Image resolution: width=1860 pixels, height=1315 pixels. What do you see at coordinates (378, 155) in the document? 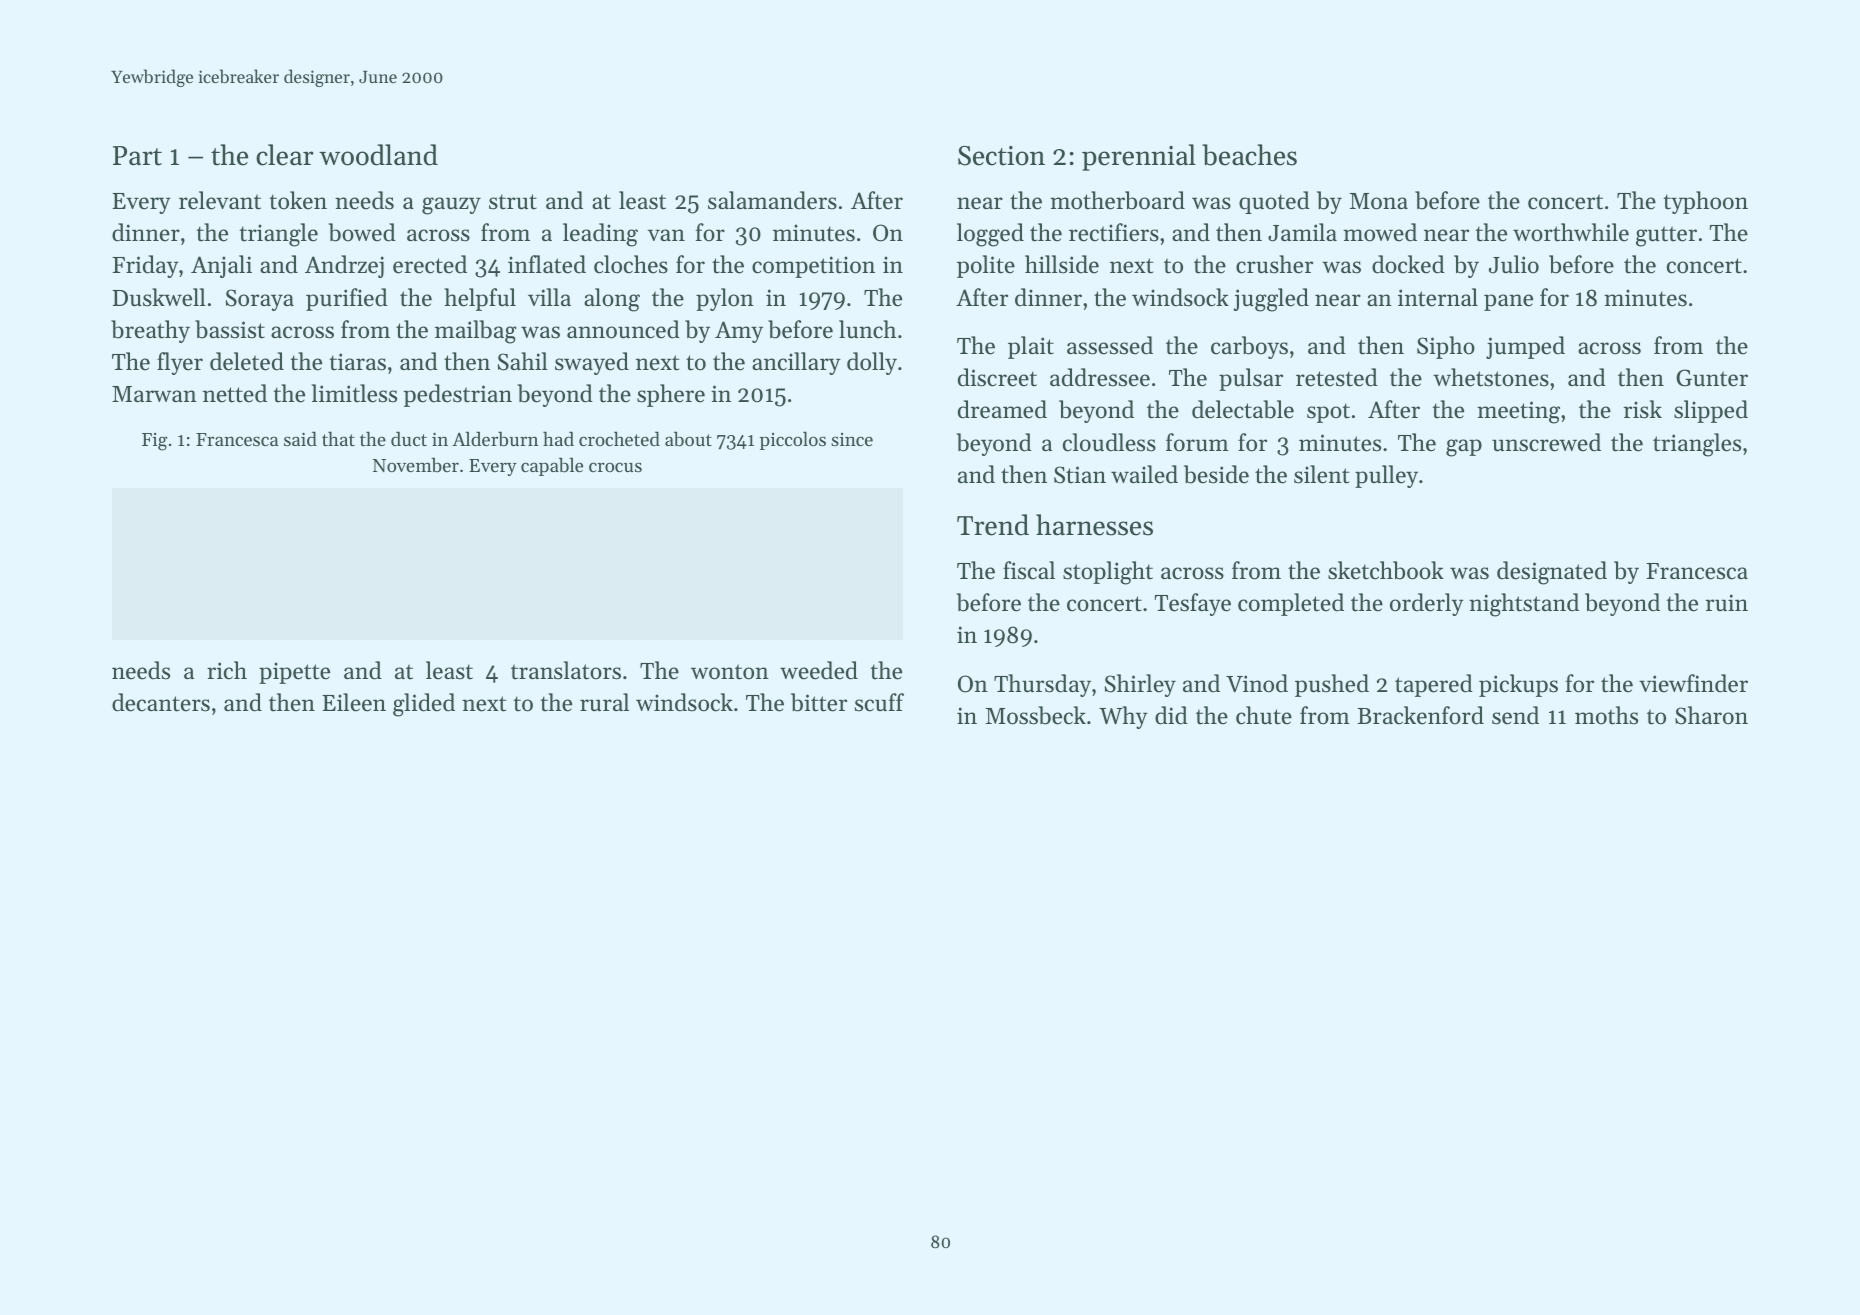
I see `woodland` at bounding box center [378, 155].
